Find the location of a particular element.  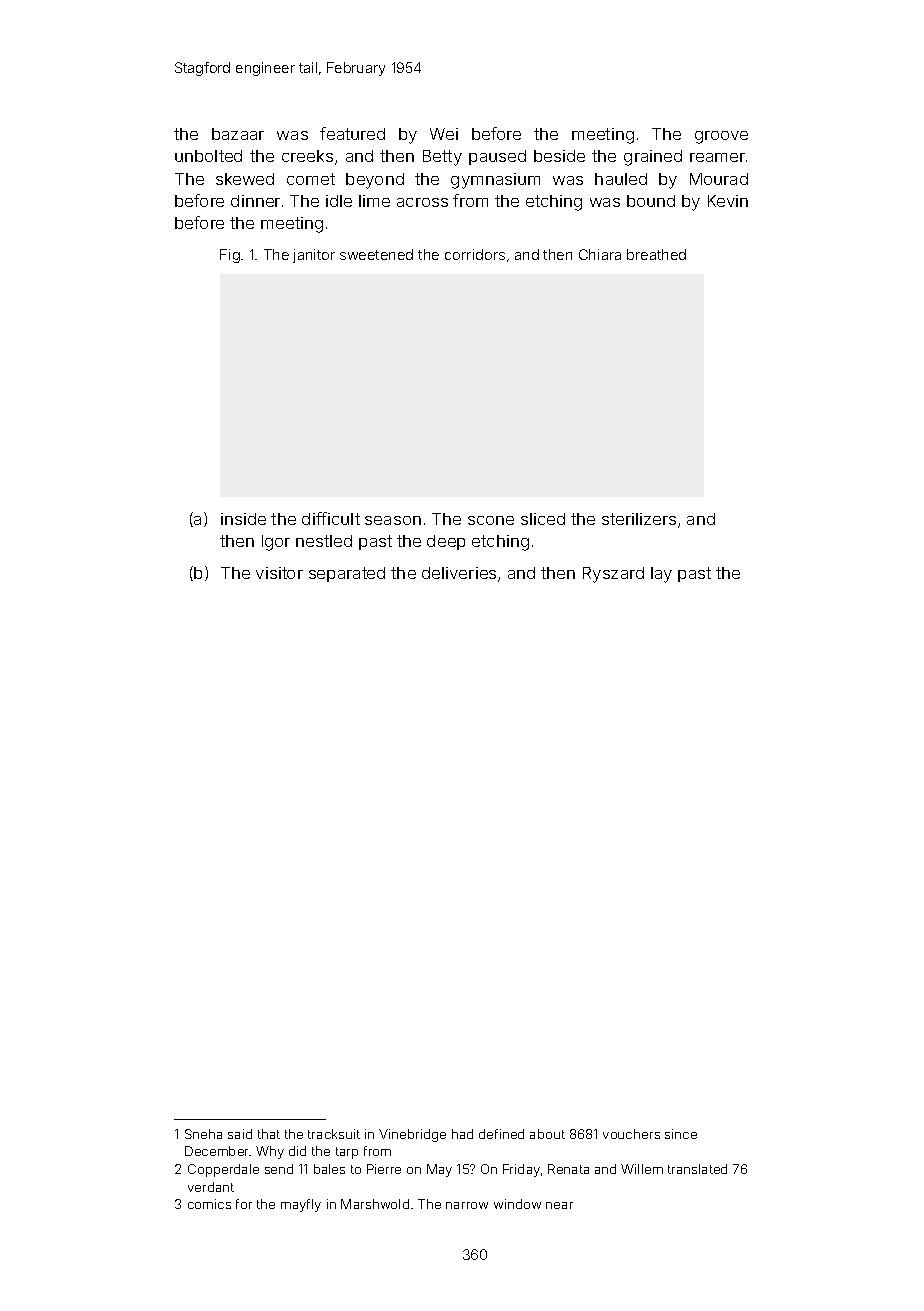

visitor is located at coordinates (279, 573).
